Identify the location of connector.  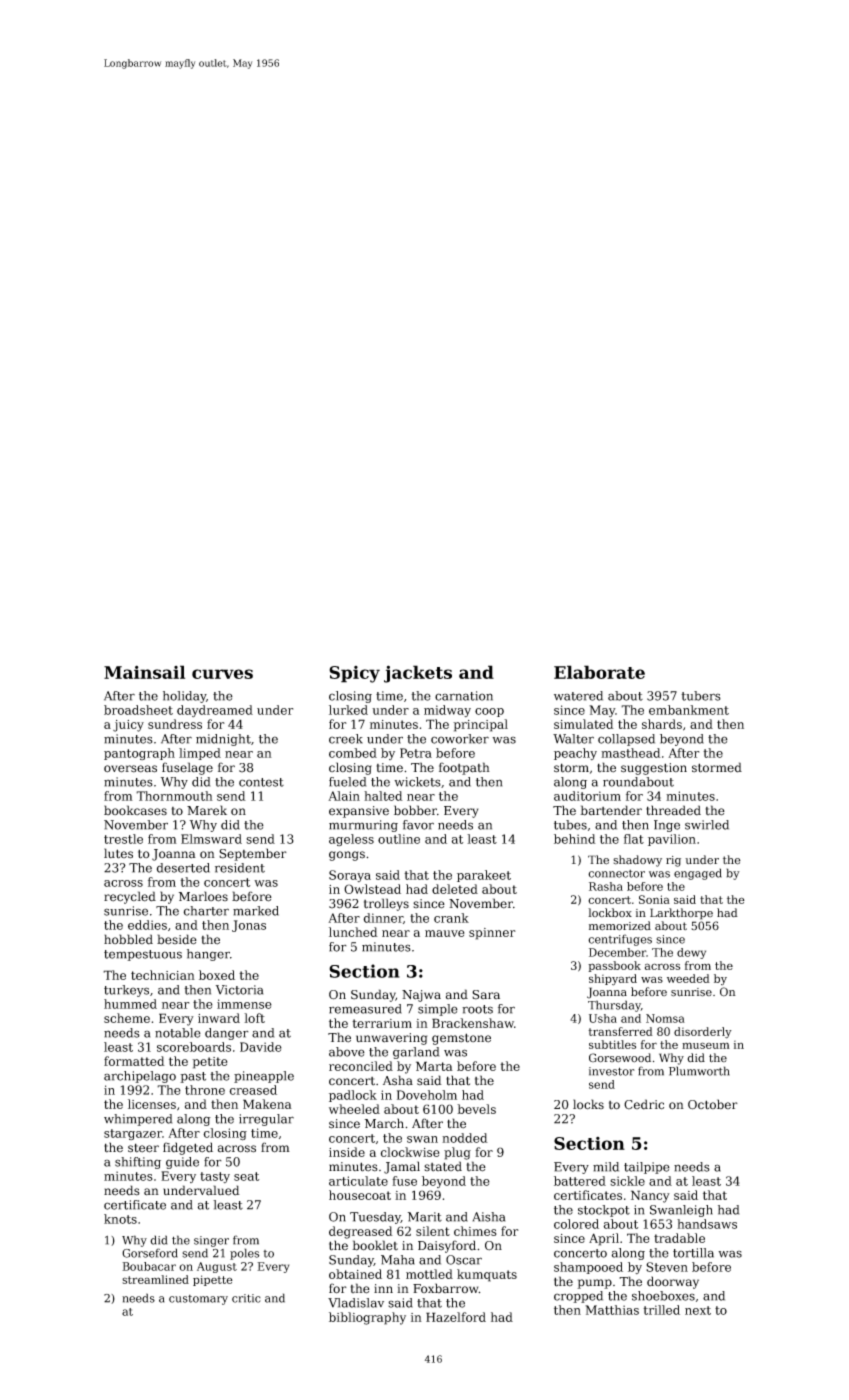
(616, 874).
